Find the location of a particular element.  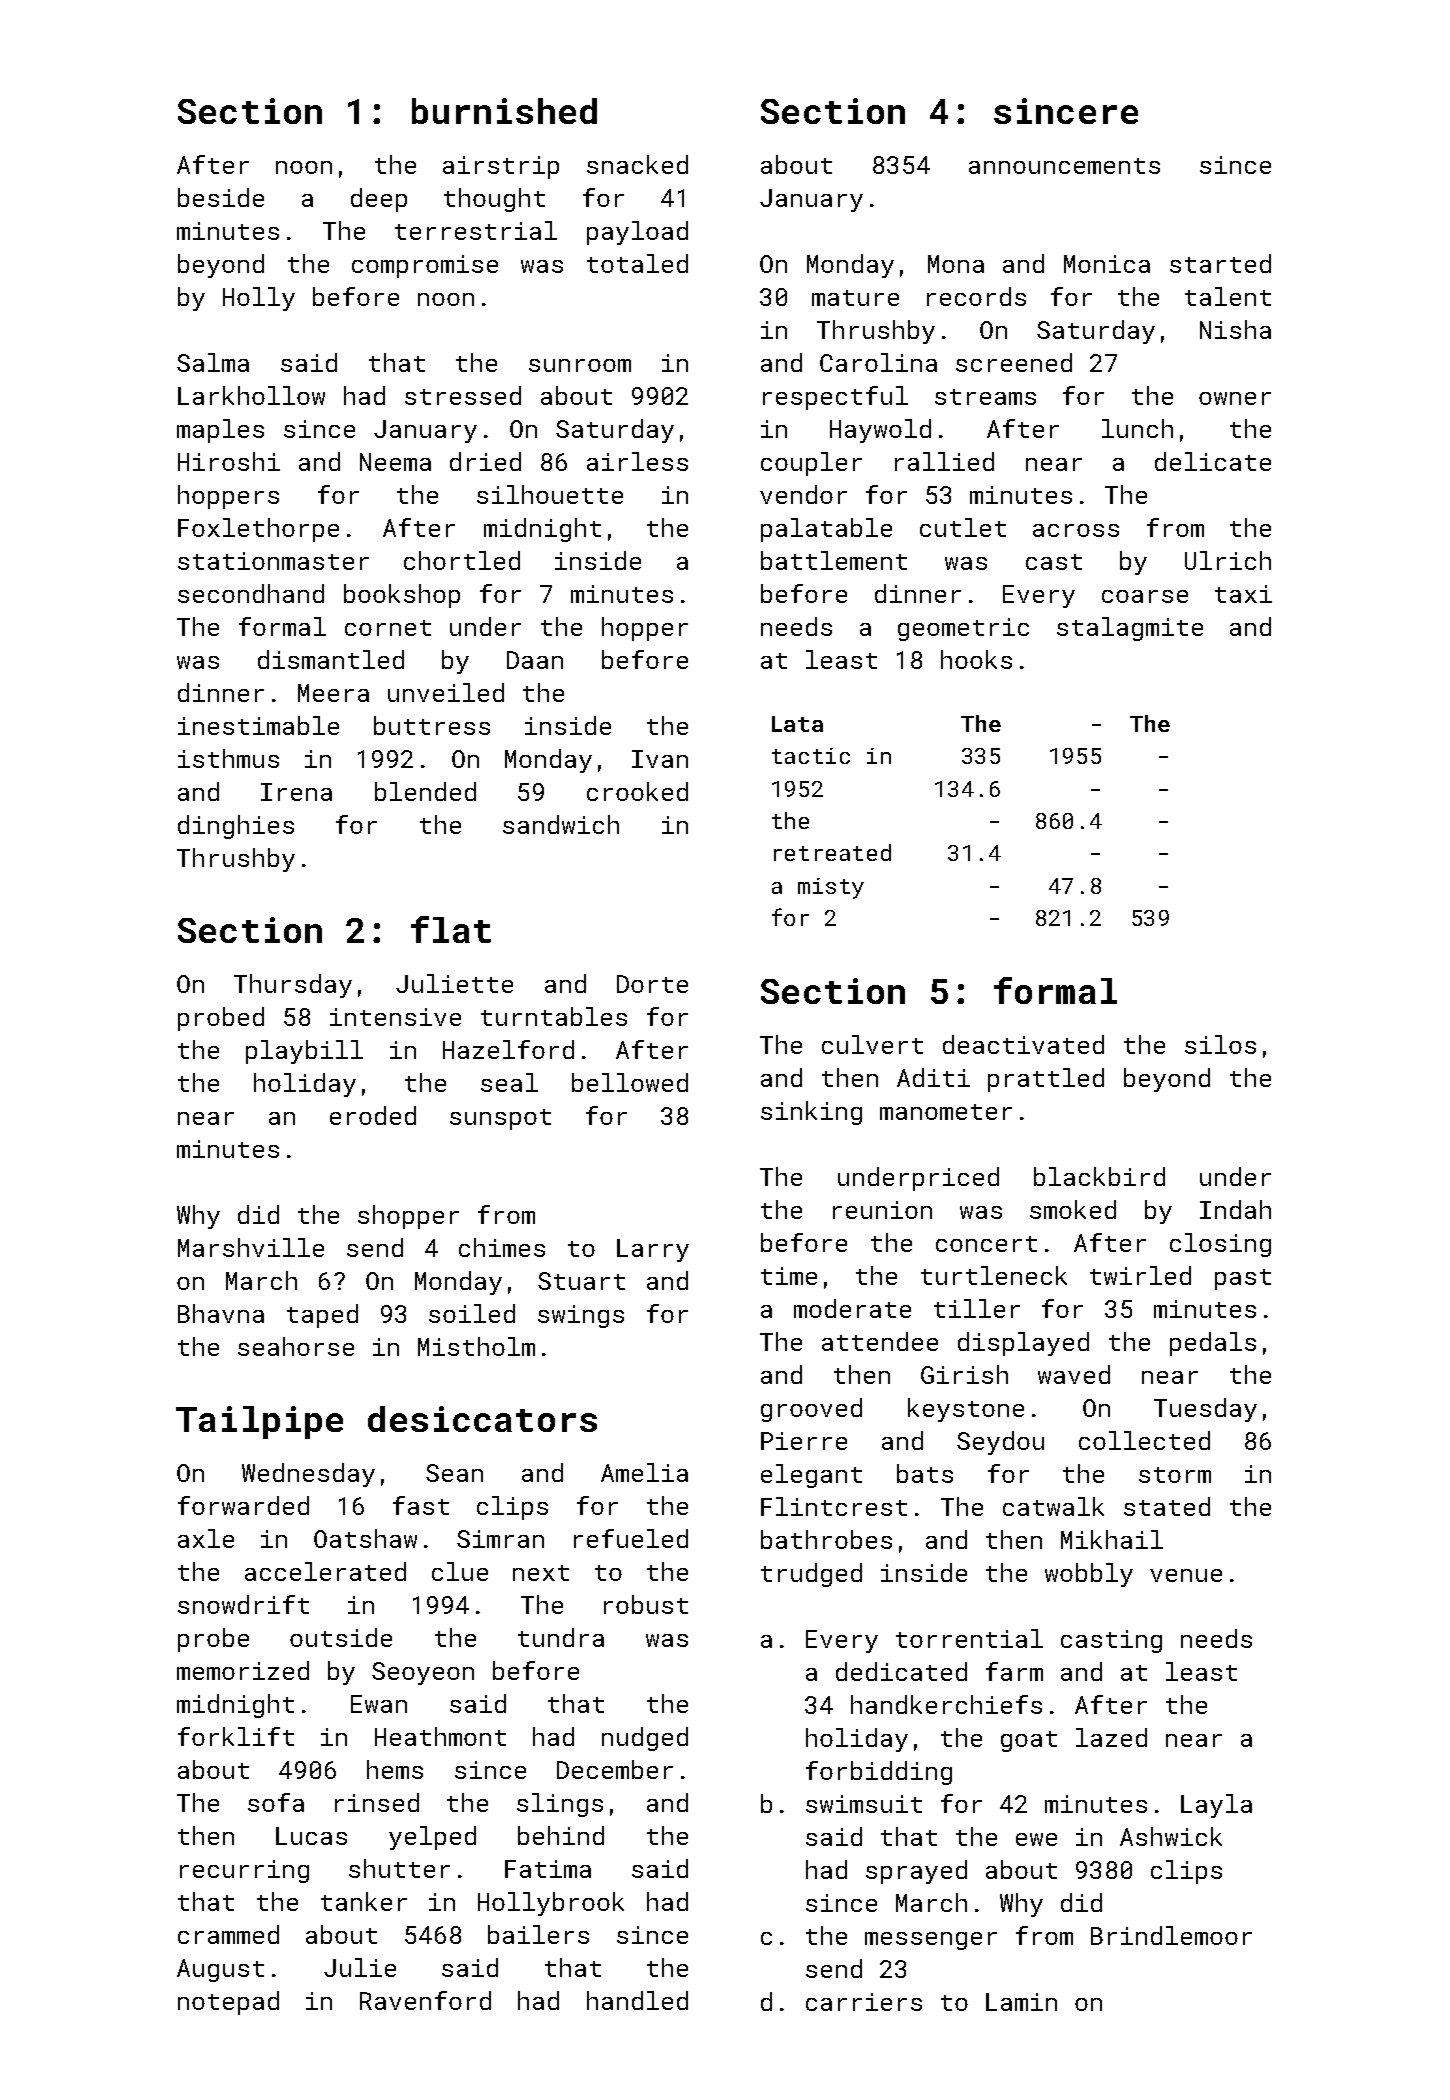

attendee is located at coordinates (880, 1341).
